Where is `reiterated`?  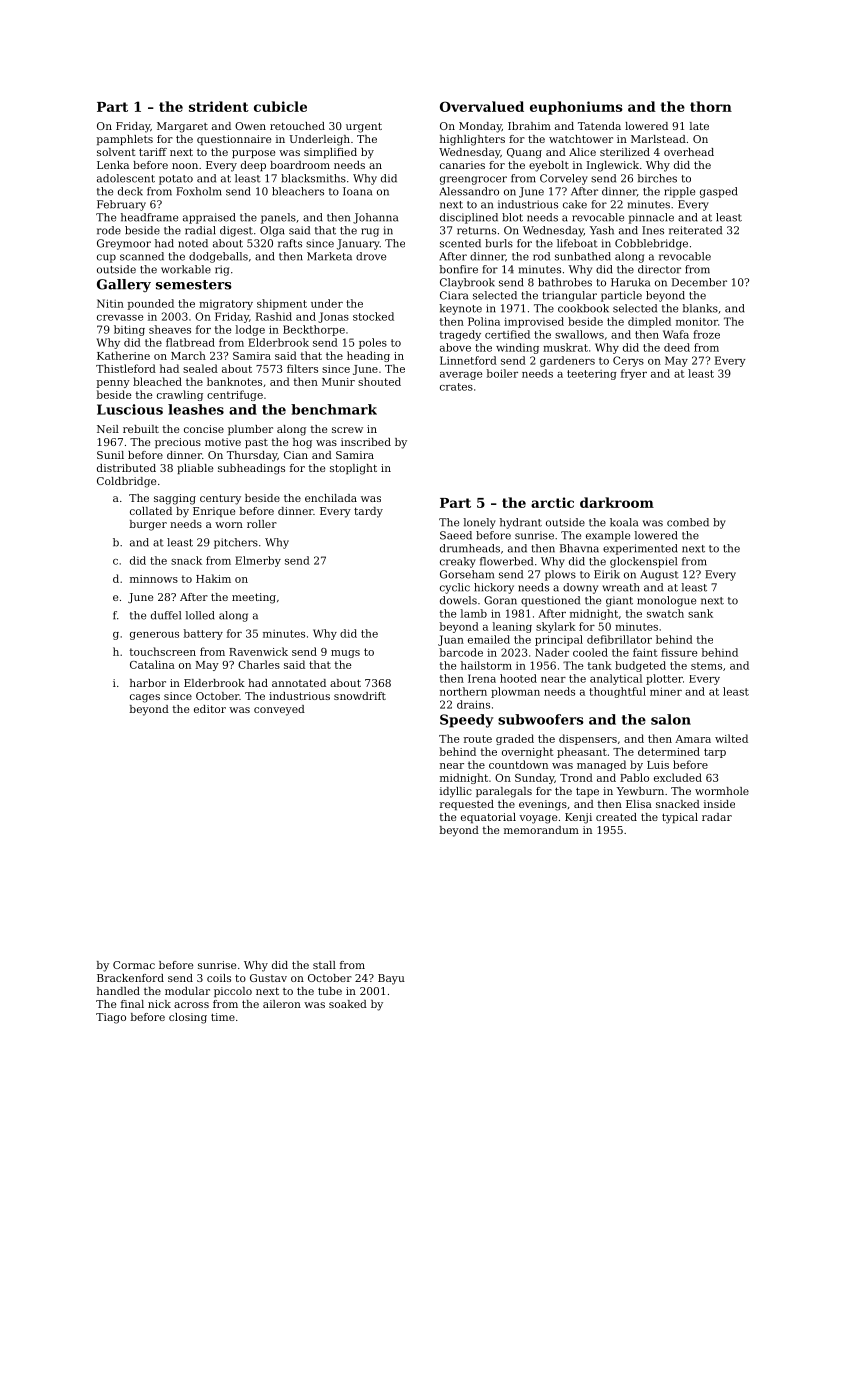
reiterated is located at coordinates (695, 230).
